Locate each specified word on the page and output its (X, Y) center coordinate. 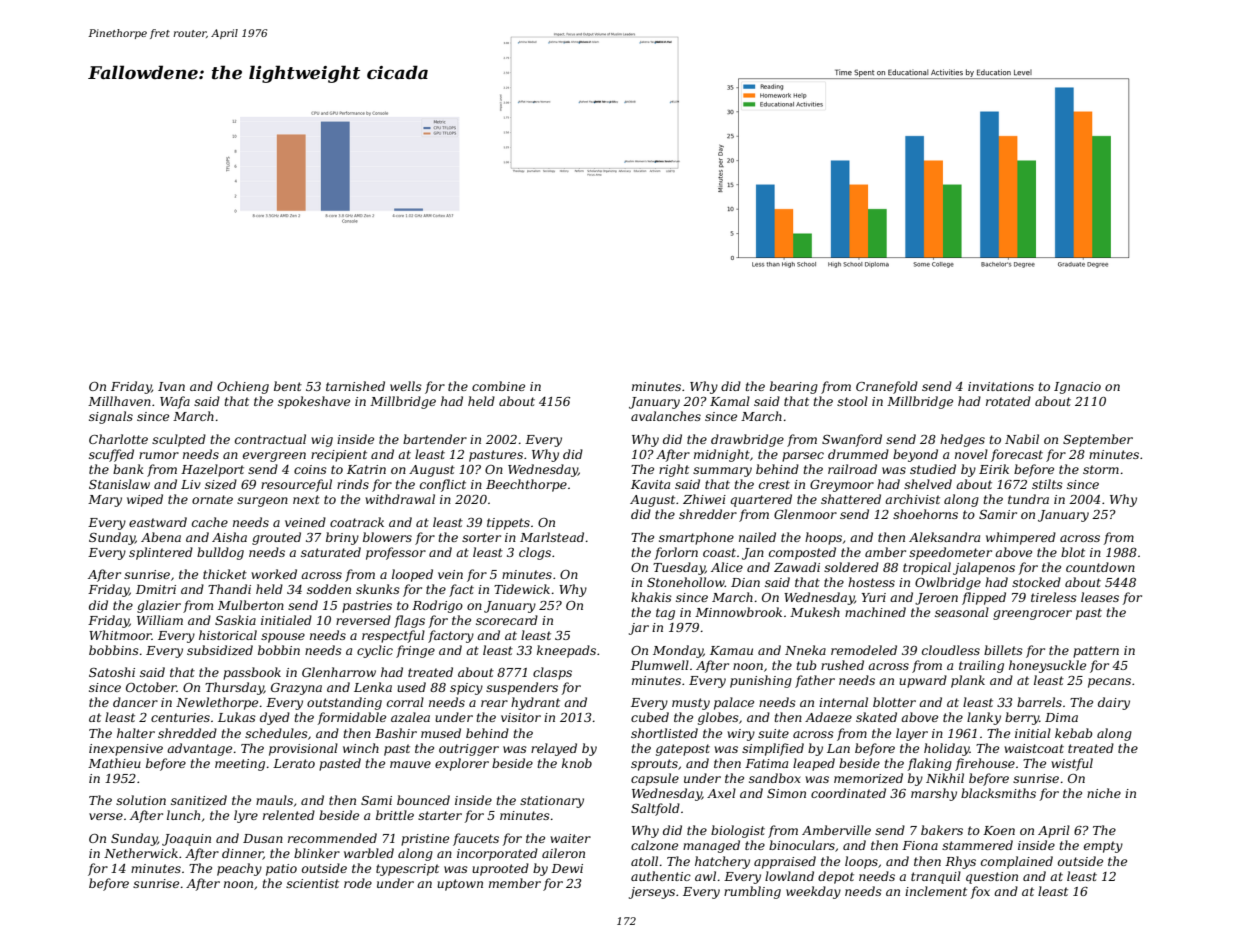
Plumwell (660, 665)
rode (358, 883)
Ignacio (1077, 388)
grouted (276, 538)
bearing (794, 387)
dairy (1114, 703)
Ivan (171, 386)
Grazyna (296, 689)
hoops (823, 538)
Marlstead (552, 537)
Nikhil (945, 778)
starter (440, 815)
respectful (393, 636)
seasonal (962, 612)
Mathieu (114, 763)
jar (639, 629)
